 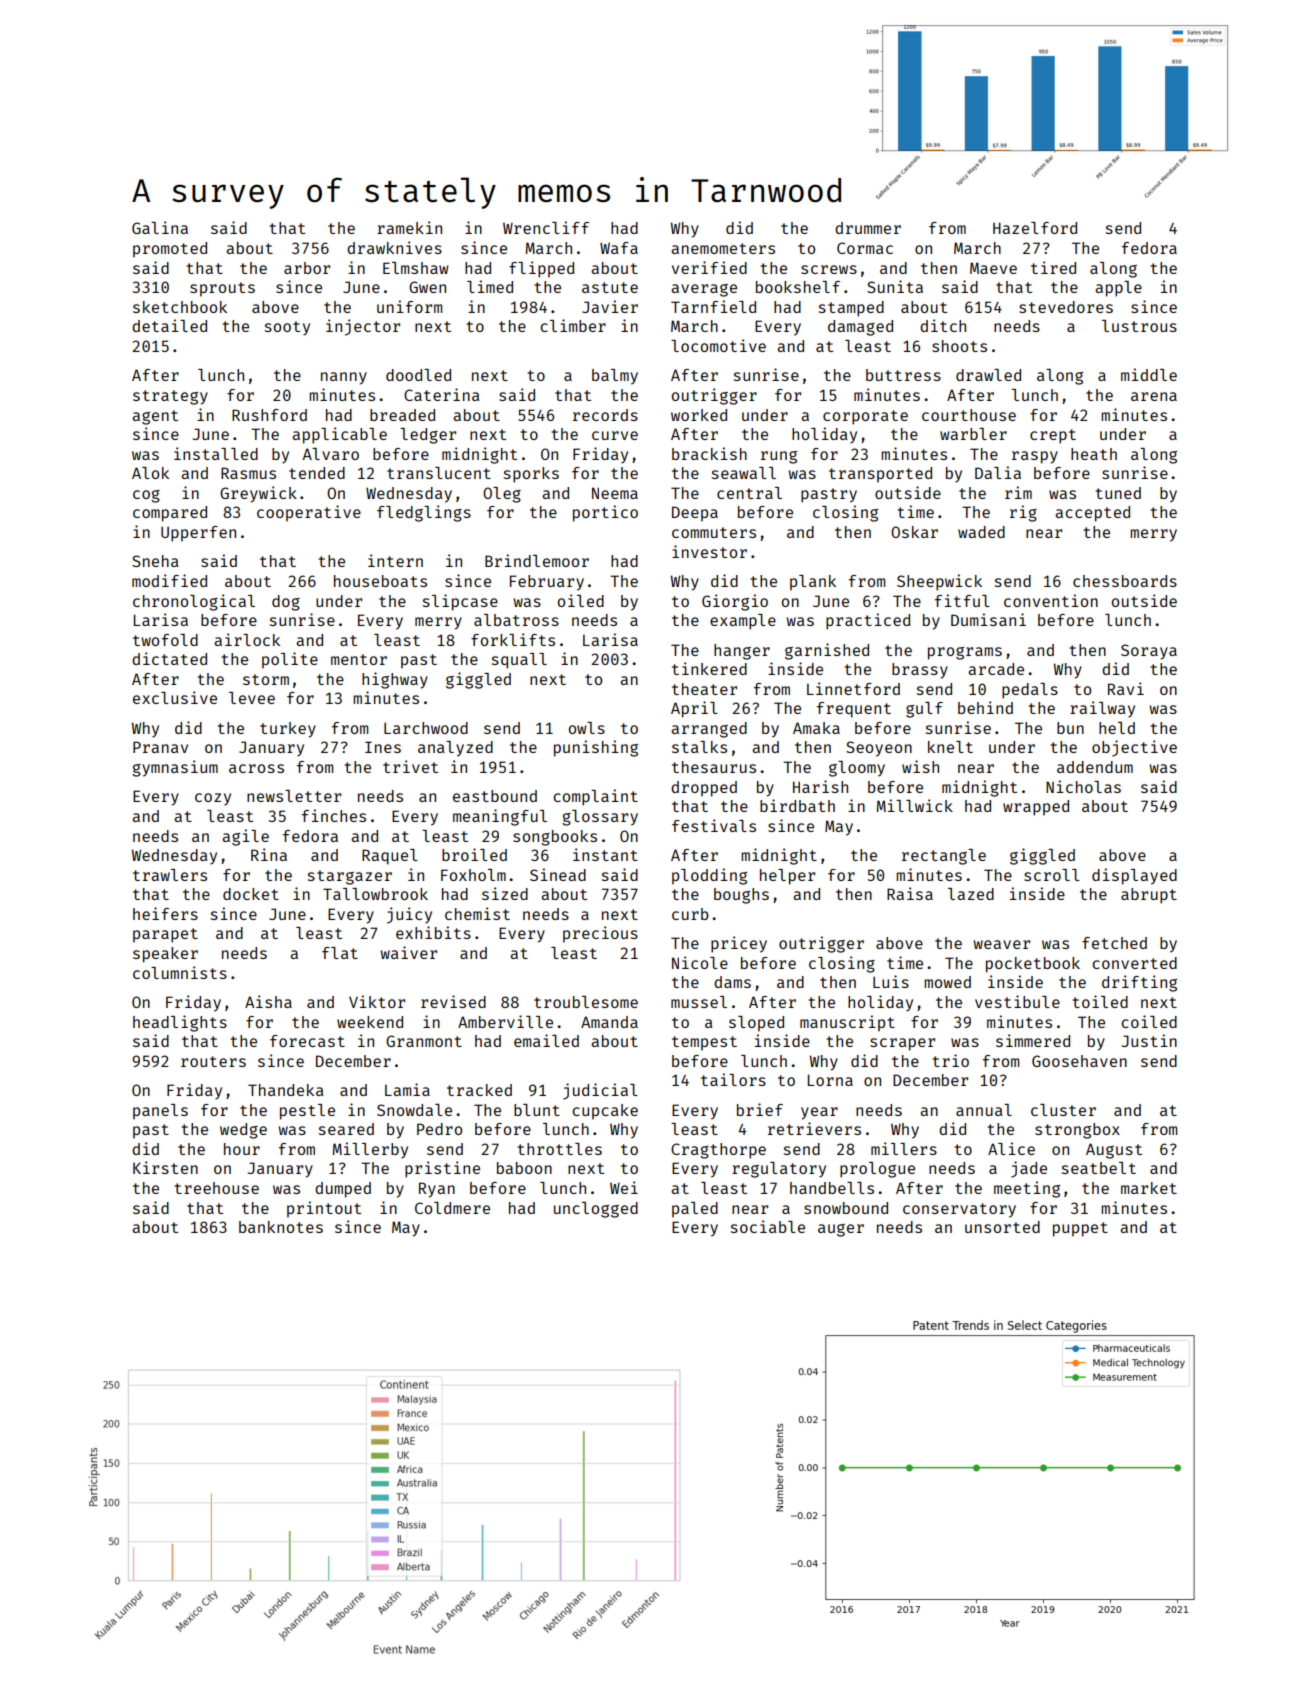 What do you see at coordinates (1154, 396) in the screenshot?
I see `arena` at bounding box center [1154, 396].
